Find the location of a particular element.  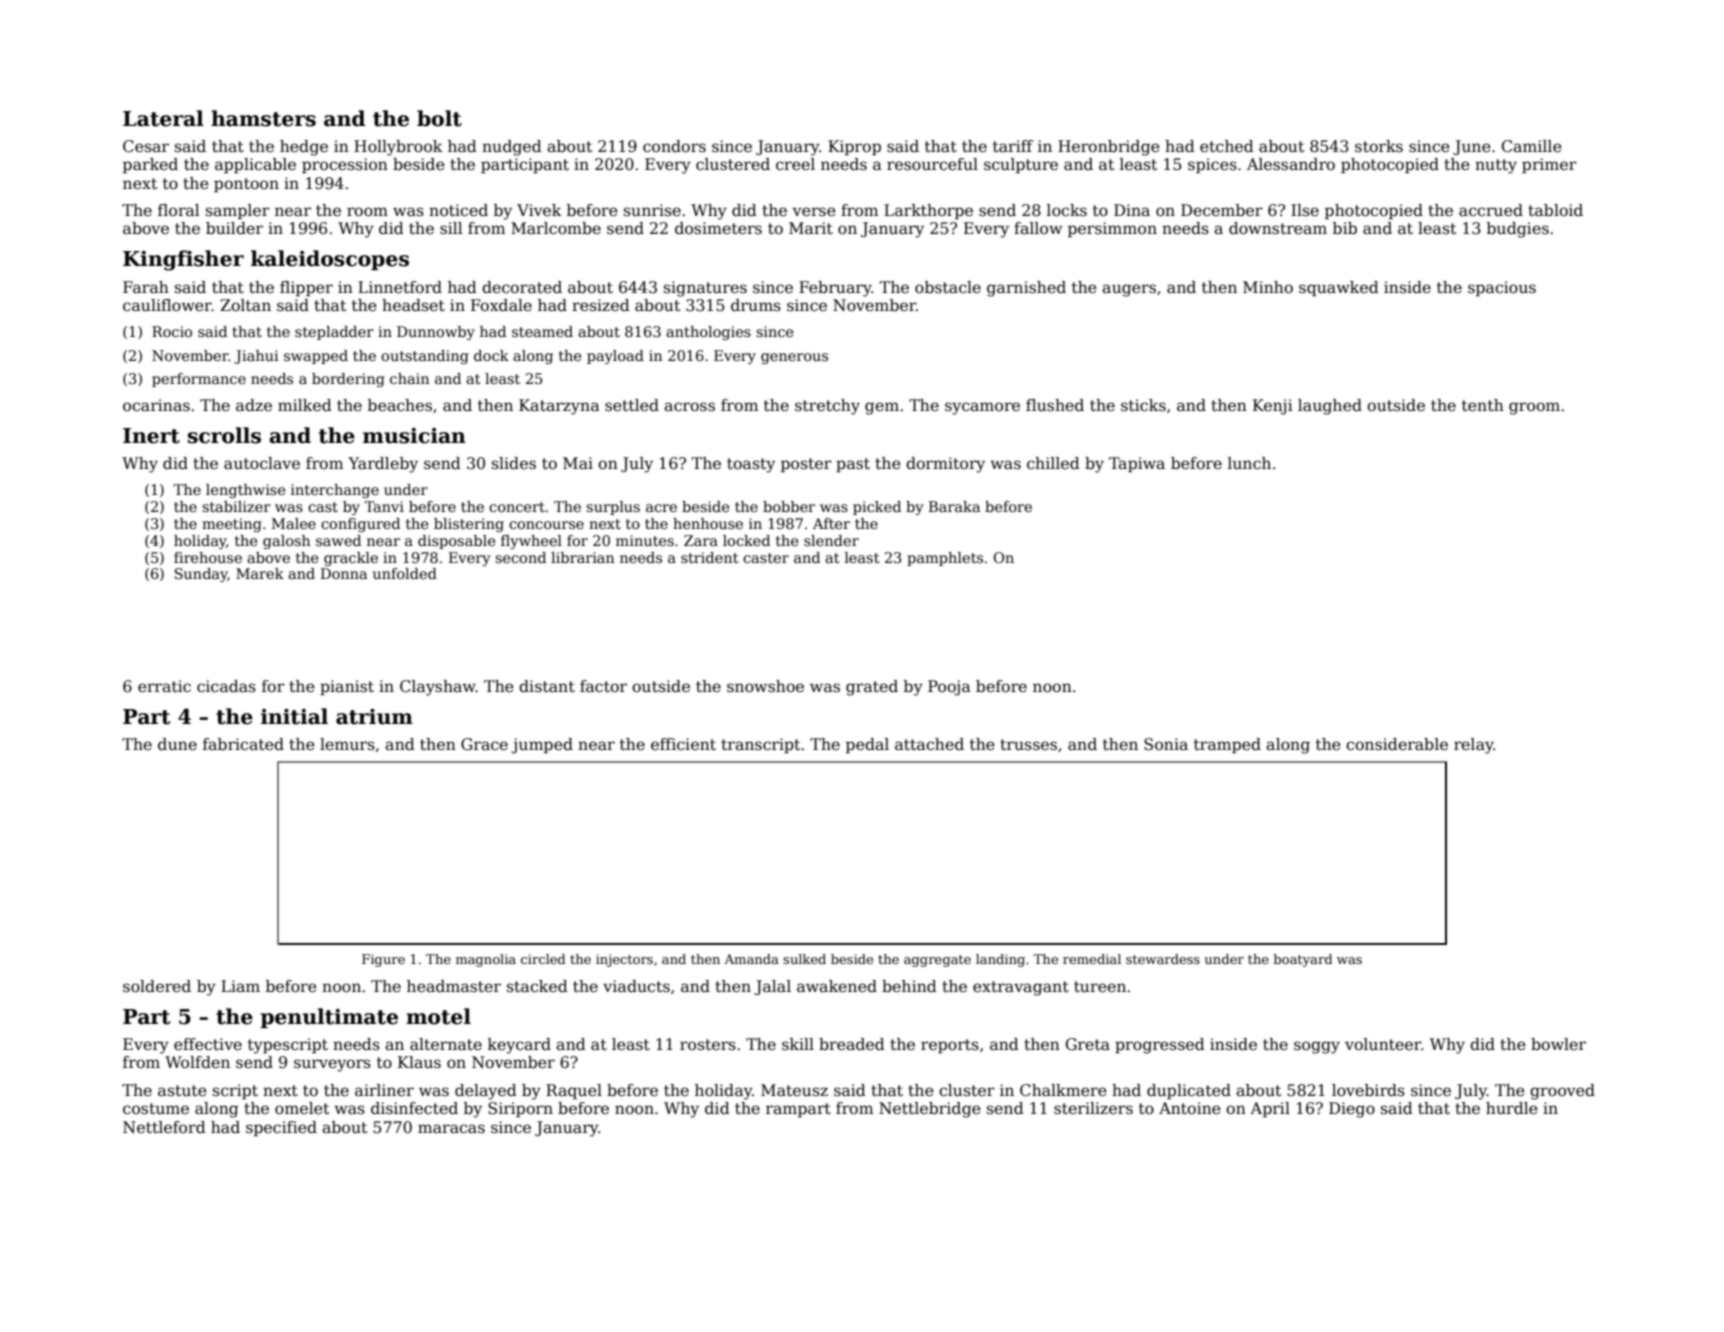

cicadas is located at coordinates (226, 686).
